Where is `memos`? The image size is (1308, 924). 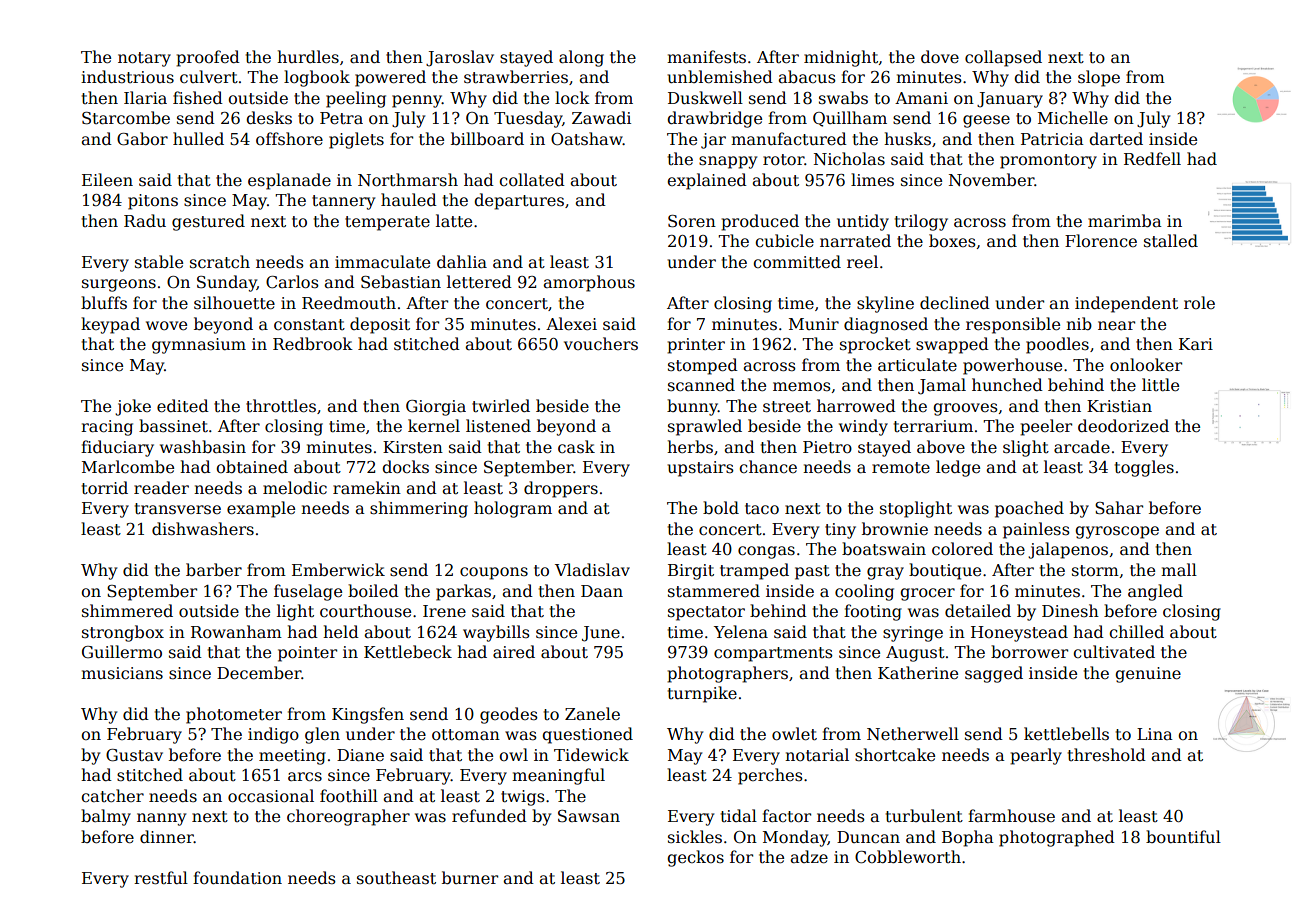 memos is located at coordinates (802, 387).
